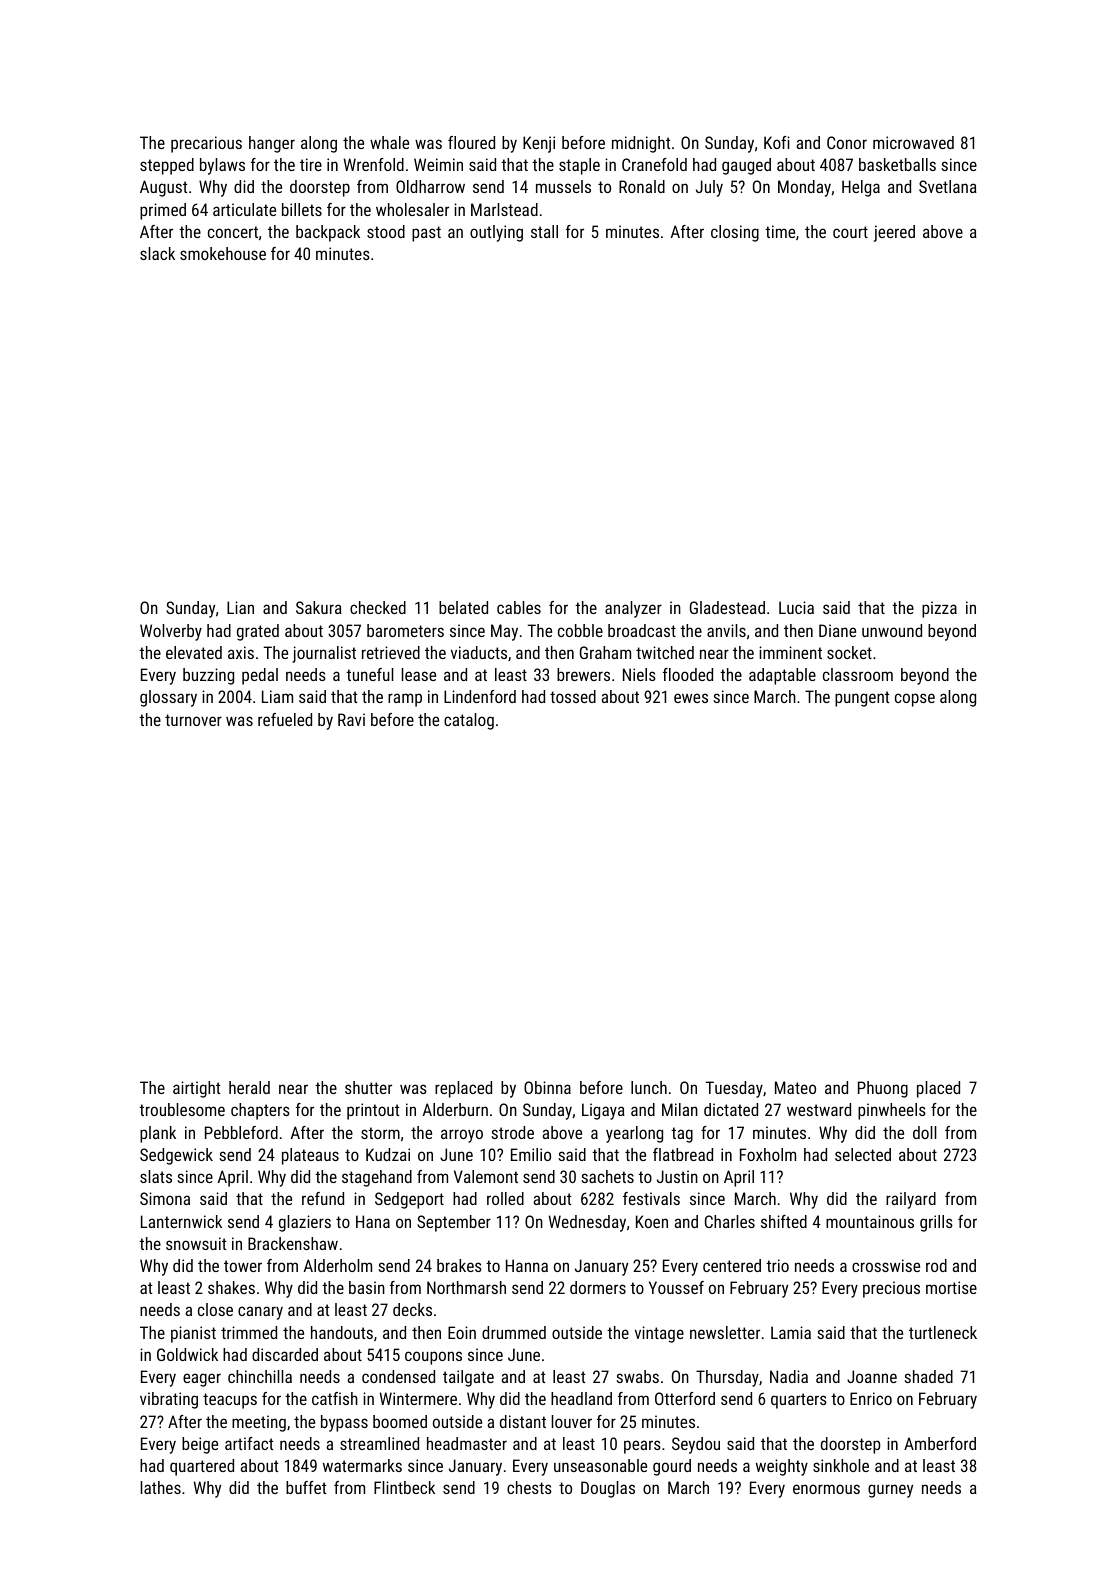 This screenshot has width=1117, height=1580. Describe the element at coordinates (583, 674) in the screenshot. I see `brewers` at that location.
